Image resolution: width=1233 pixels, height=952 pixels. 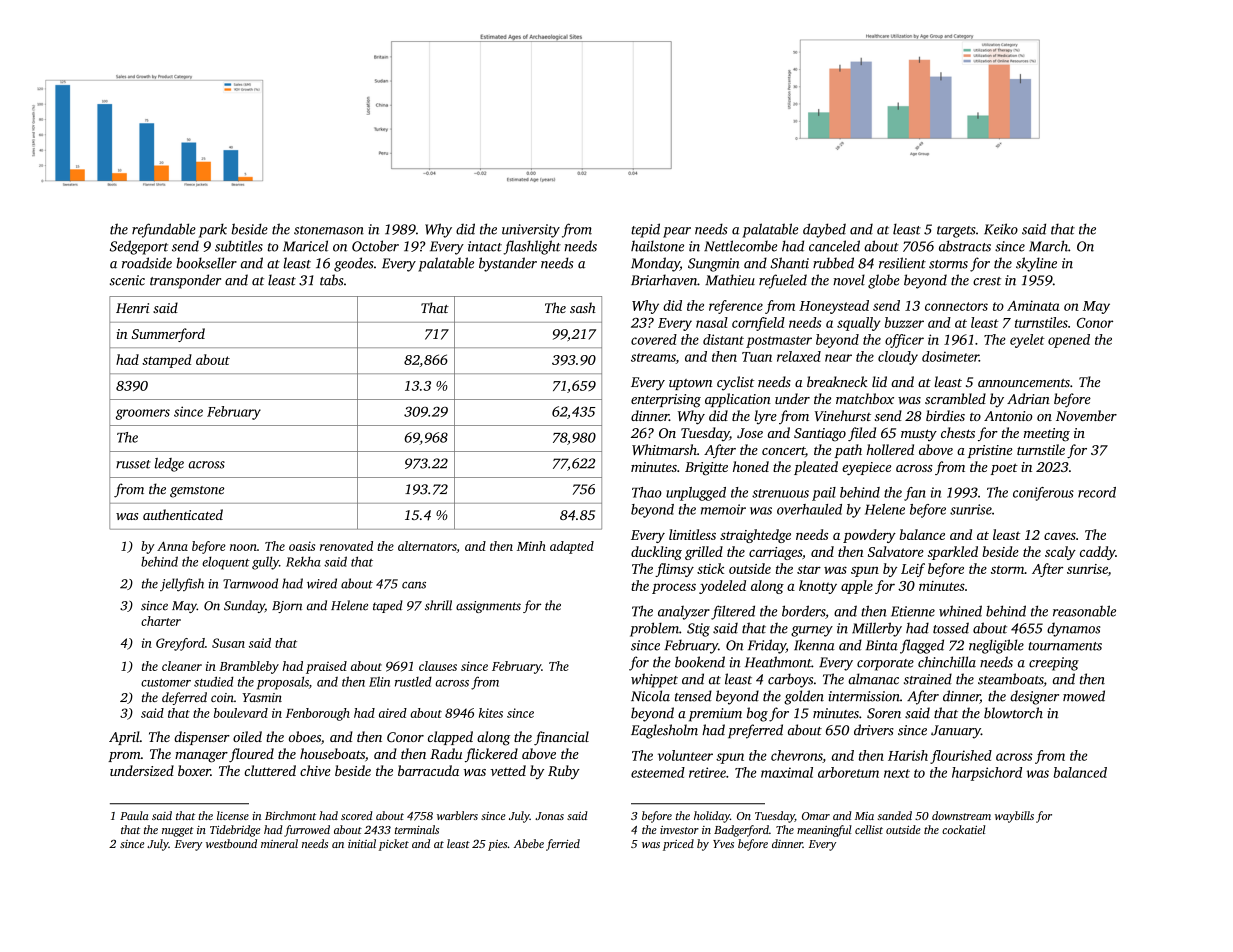 What do you see at coordinates (167, 361) in the page?
I see `stamped` at bounding box center [167, 361].
